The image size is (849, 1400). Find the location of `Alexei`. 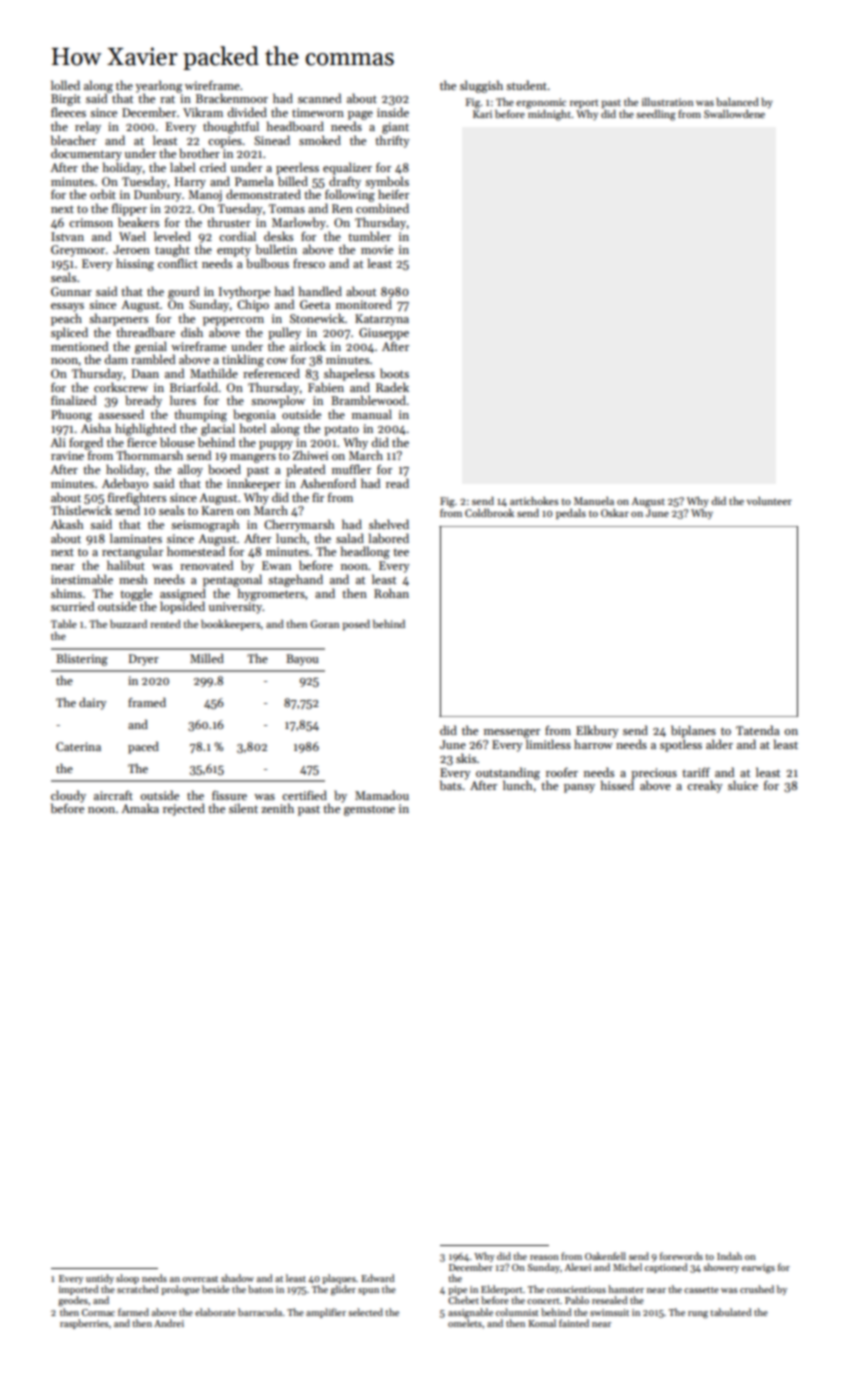

Alexei is located at coordinates (578, 1267).
